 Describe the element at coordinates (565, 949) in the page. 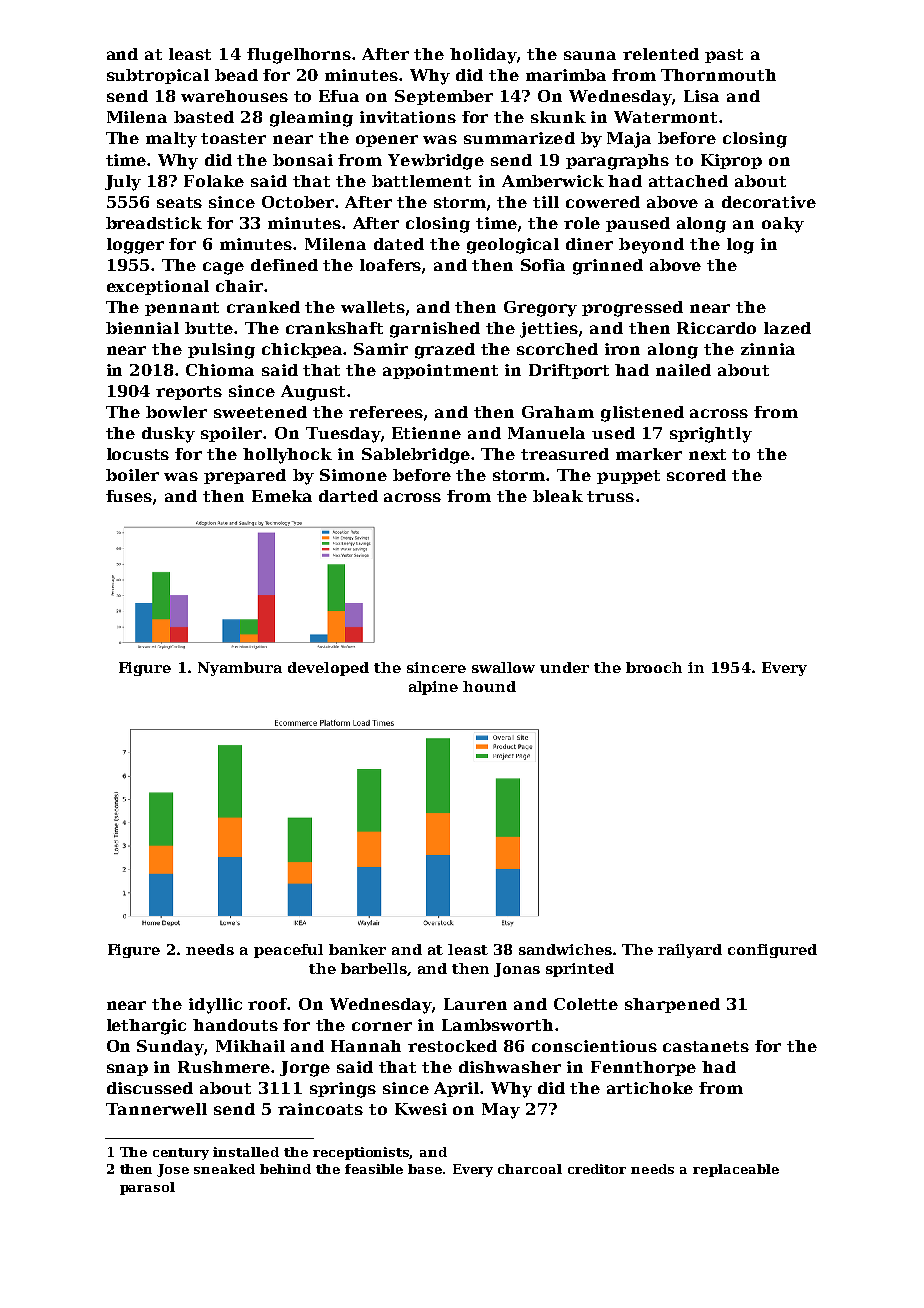

I see `sandwiches` at that location.
